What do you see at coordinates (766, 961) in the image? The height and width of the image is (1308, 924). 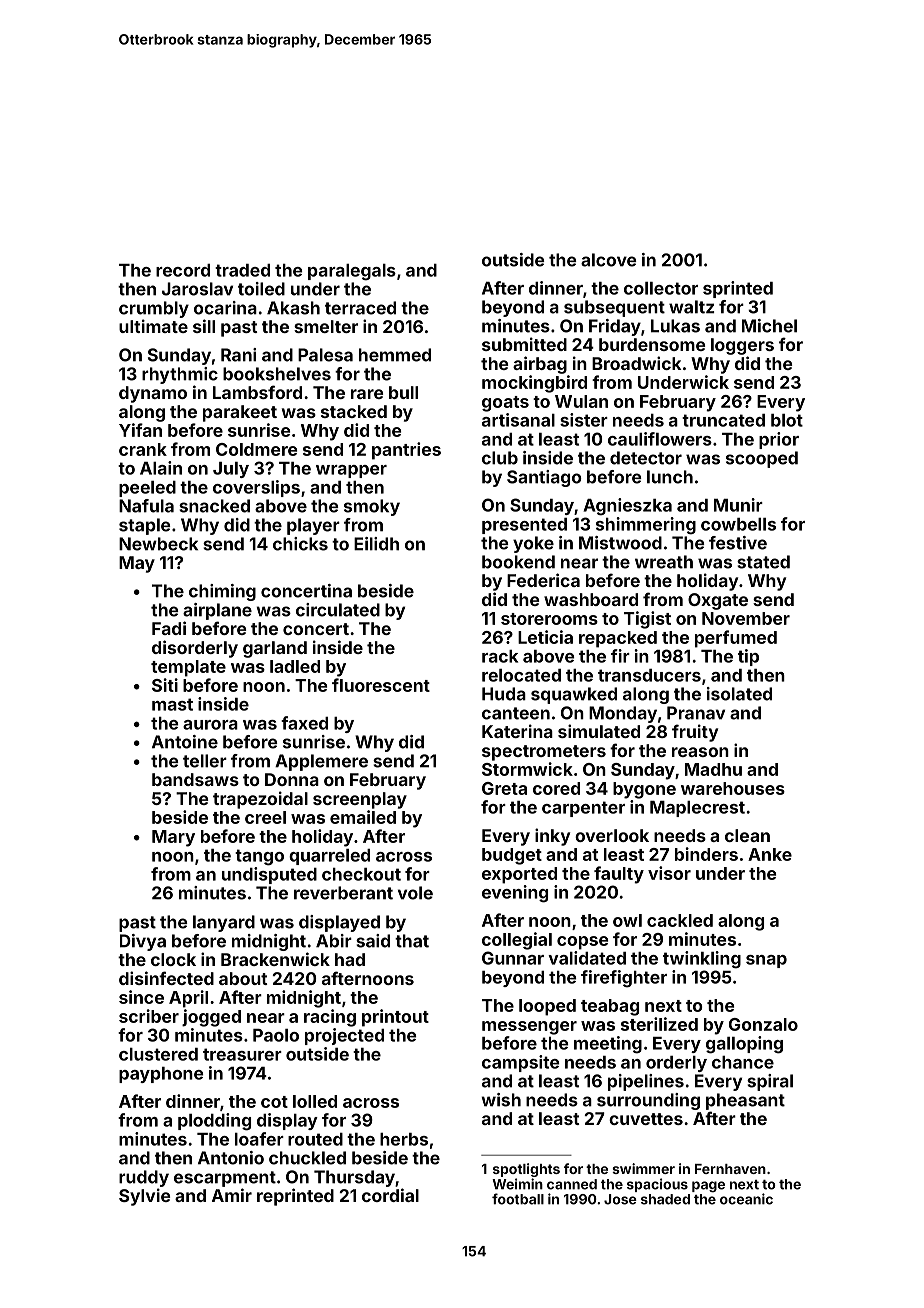 I see `snap` at bounding box center [766, 961].
